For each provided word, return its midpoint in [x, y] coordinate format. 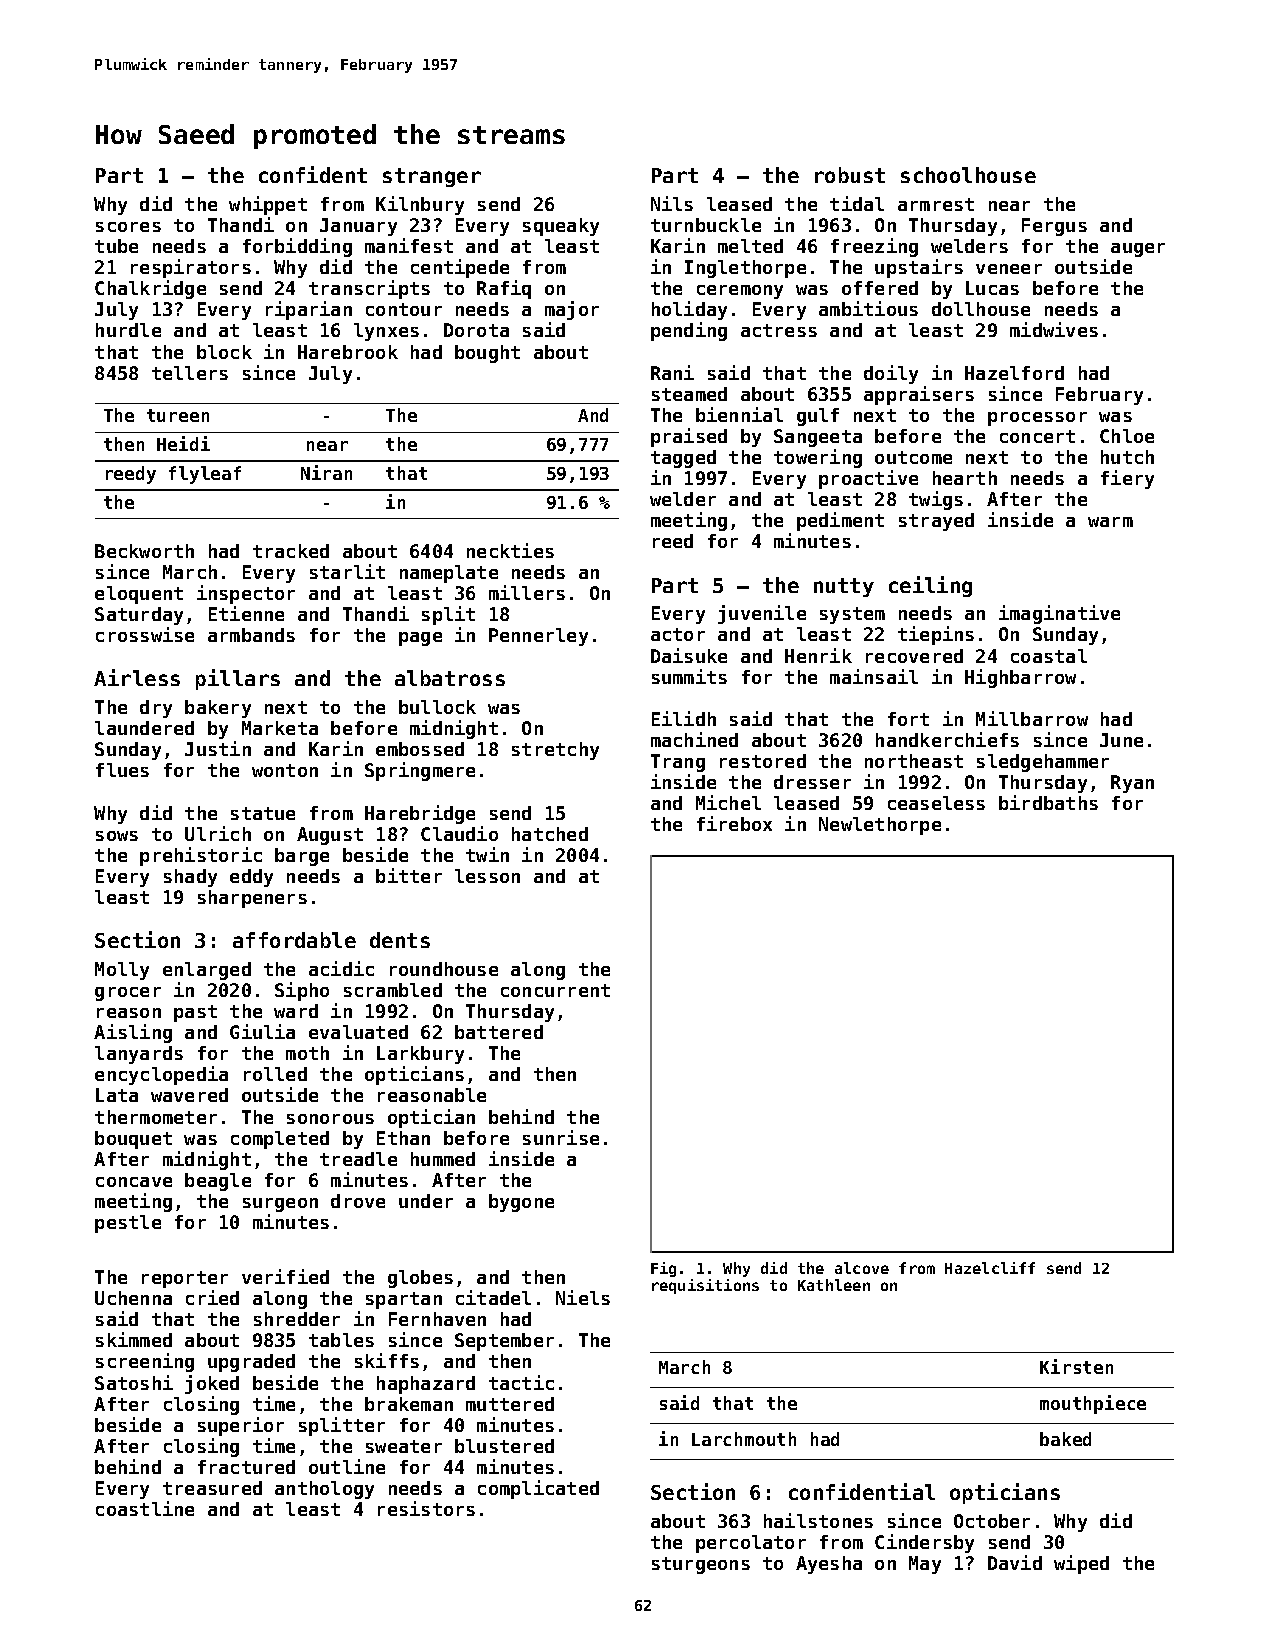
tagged [683, 459]
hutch [1127, 457]
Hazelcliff [990, 1268]
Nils [672, 203]
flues [122, 770]
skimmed [134, 1339]
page [420, 639]
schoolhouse [968, 175]
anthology [324, 1490]
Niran [326, 472]
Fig [663, 1269]
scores [128, 227]
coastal [1049, 656]
